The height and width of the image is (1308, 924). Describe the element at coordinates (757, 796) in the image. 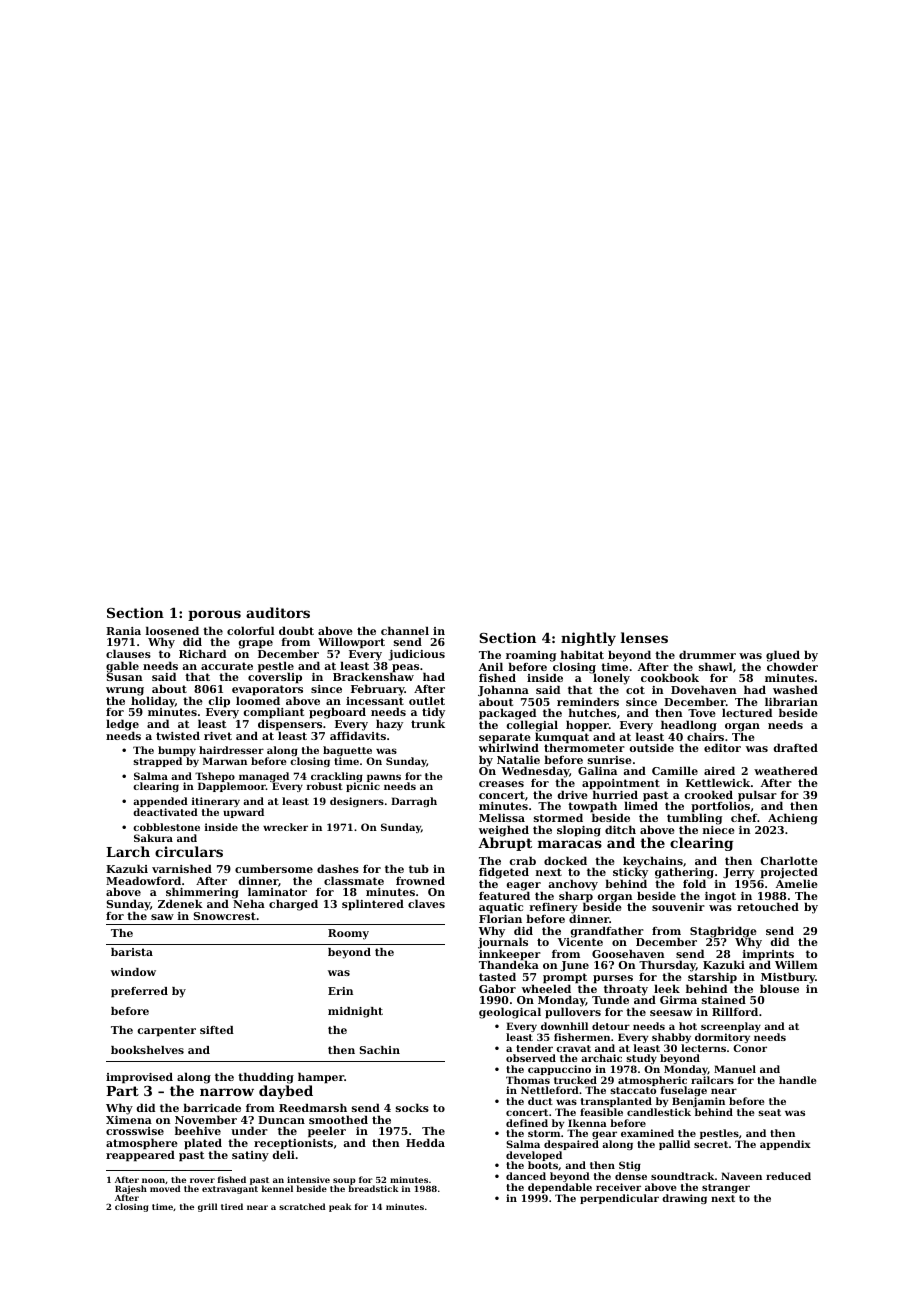

I see `pulsar` at that location.
